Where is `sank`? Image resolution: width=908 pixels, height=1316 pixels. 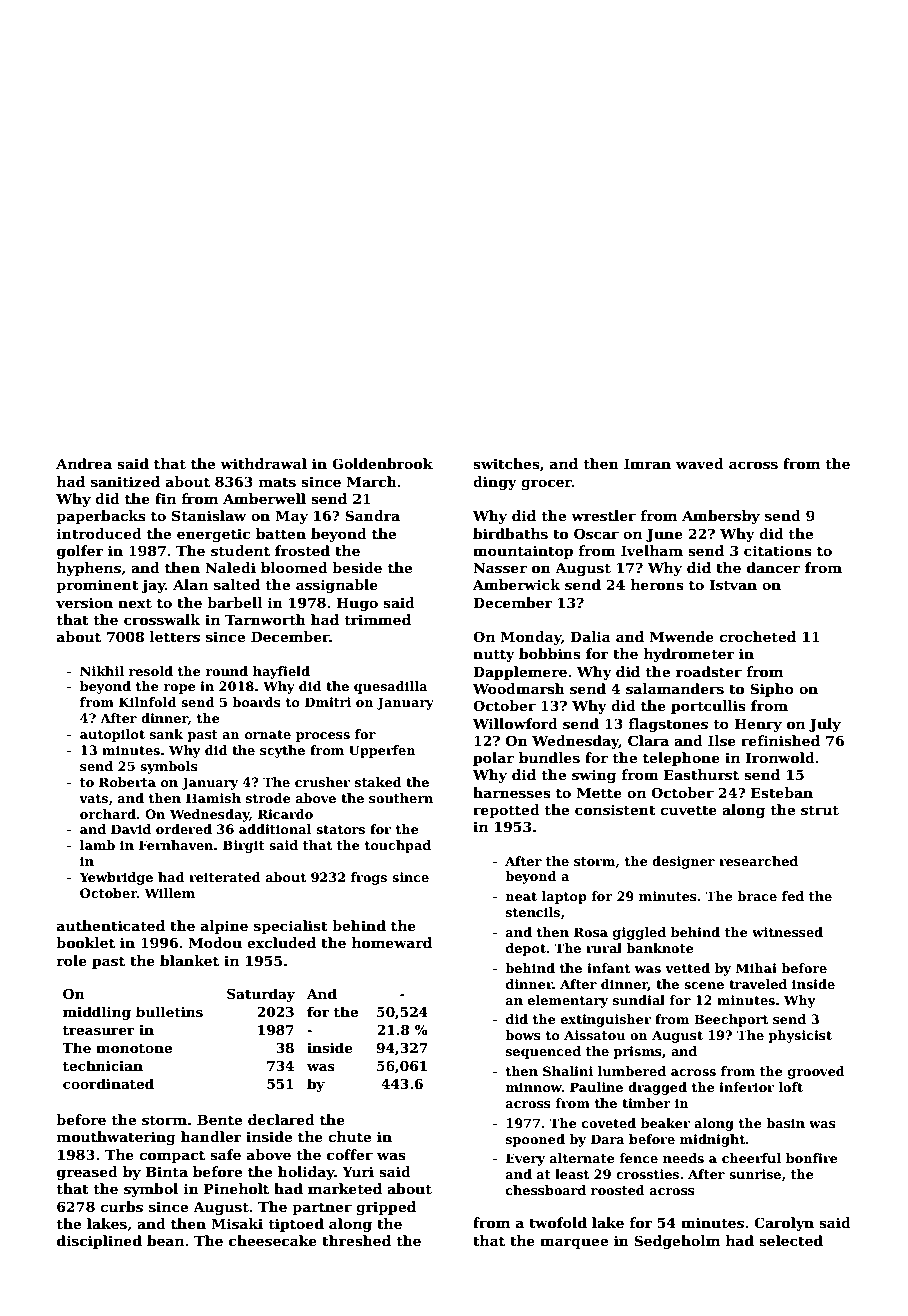 sank is located at coordinates (166, 734).
